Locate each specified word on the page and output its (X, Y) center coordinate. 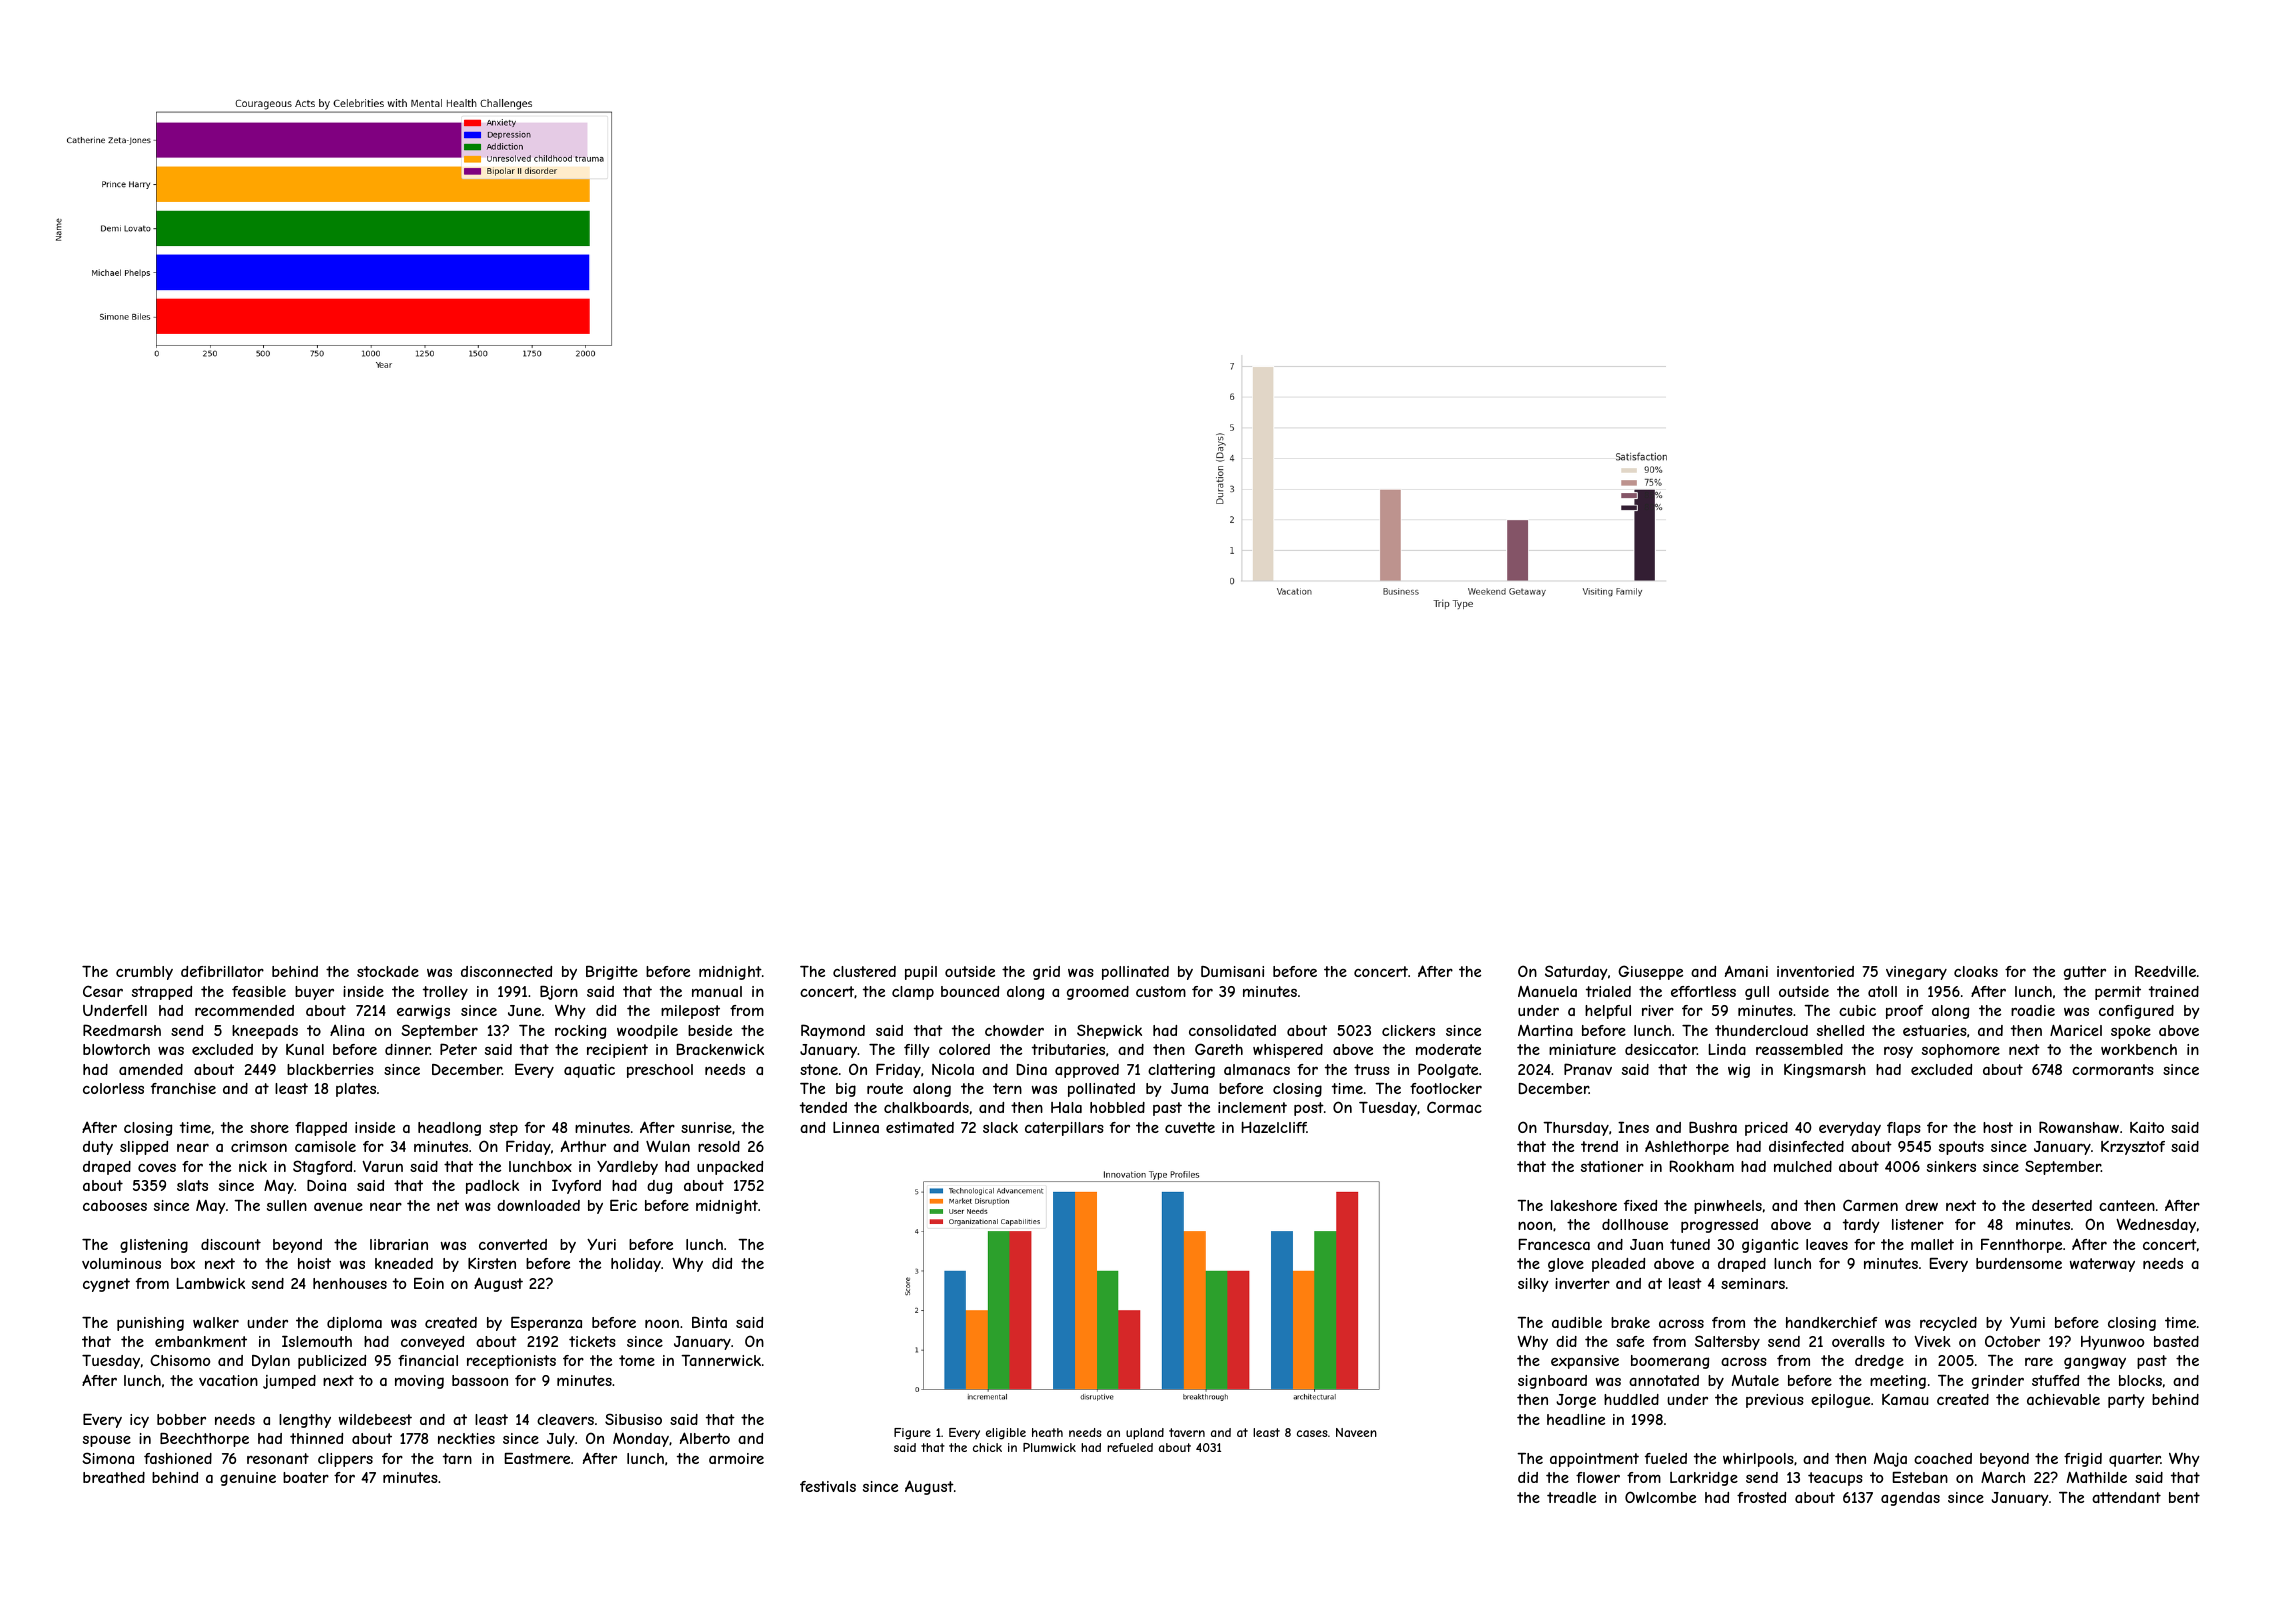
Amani (1746, 971)
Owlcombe (1660, 1497)
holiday (636, 1265)
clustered (864, 971)
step (503, 1129)
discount (231, 1244)
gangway (2095, 1363)
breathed (114, 1477)
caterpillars (1064, 1129)
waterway (2102, 1265)
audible (1577, 1322)
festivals (828, 1486)
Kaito (2147, 1127)
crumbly (144, 973)
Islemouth (317, 1341)
